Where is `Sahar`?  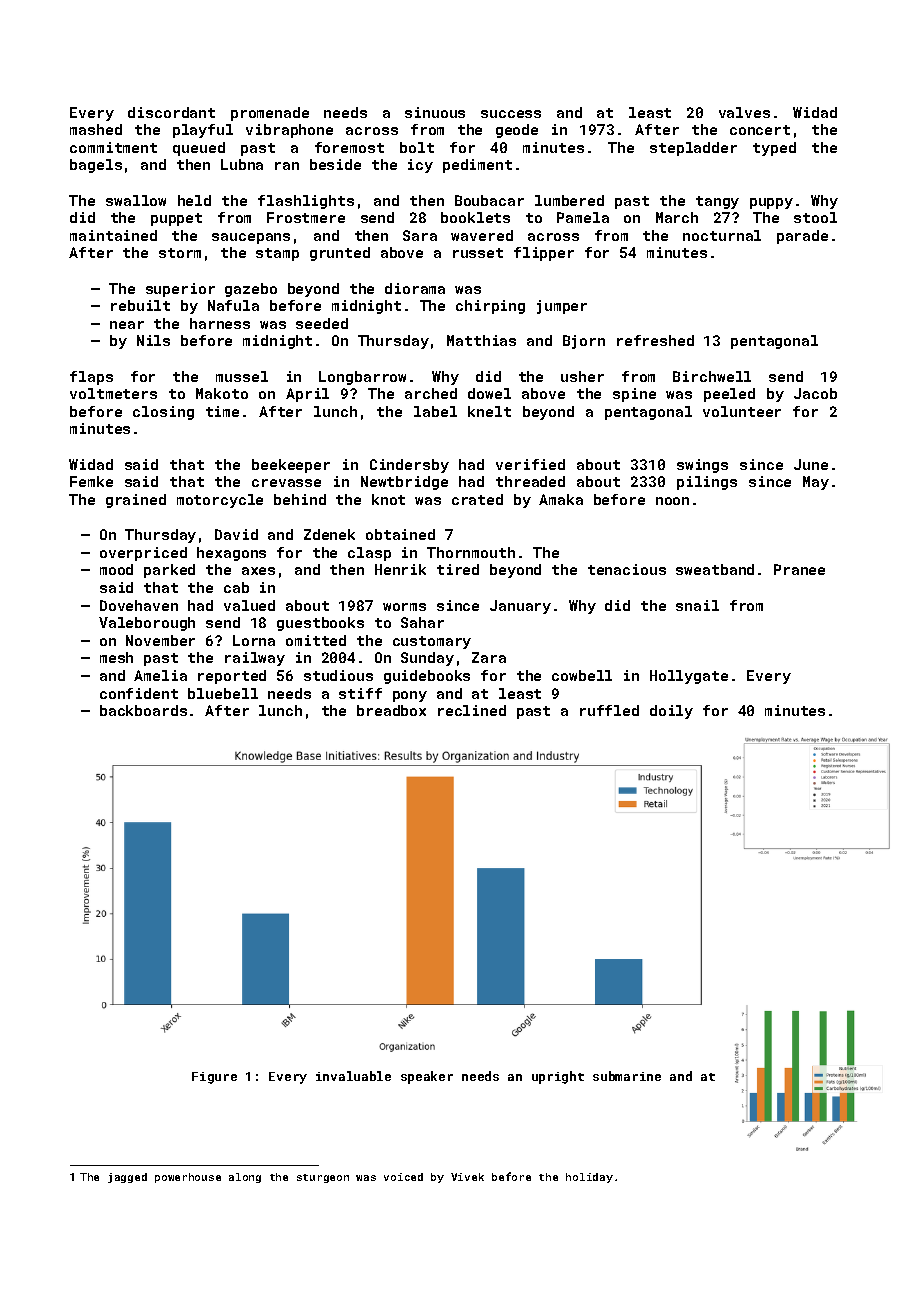
Sahar is located at coordinates (422, 622).
